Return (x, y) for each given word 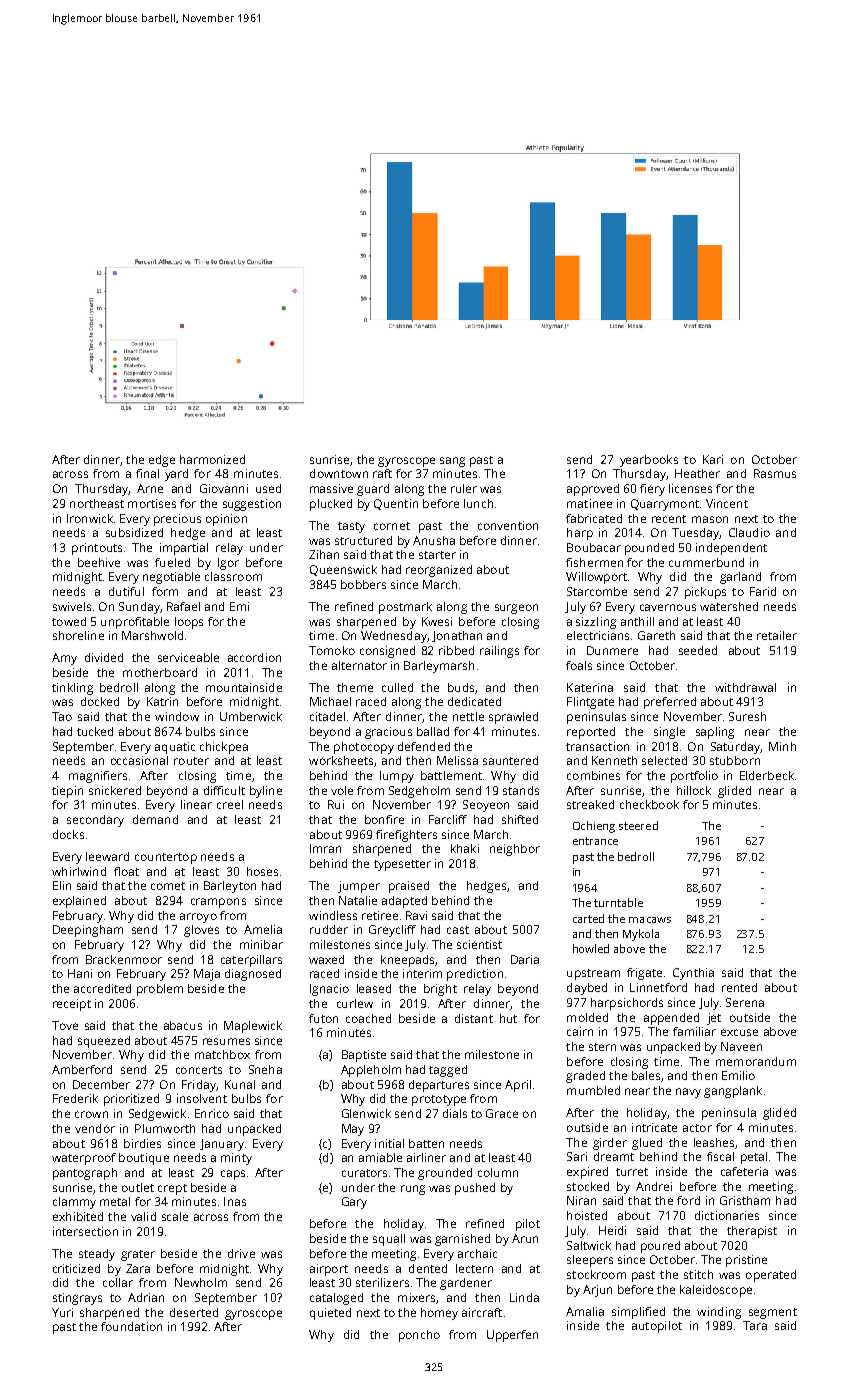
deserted (194, 1312)
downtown (339, 473)
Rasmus (775, 473)
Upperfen (512, 1336)
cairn (580, 1031)
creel (230, 804)
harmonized (212, 459)
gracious (388, 733)
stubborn (735, 760)
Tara (755, 1325)
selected (664, 760)
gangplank (733, 1092)
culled (397, 687)
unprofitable (135, 623)
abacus (183, 1025)
